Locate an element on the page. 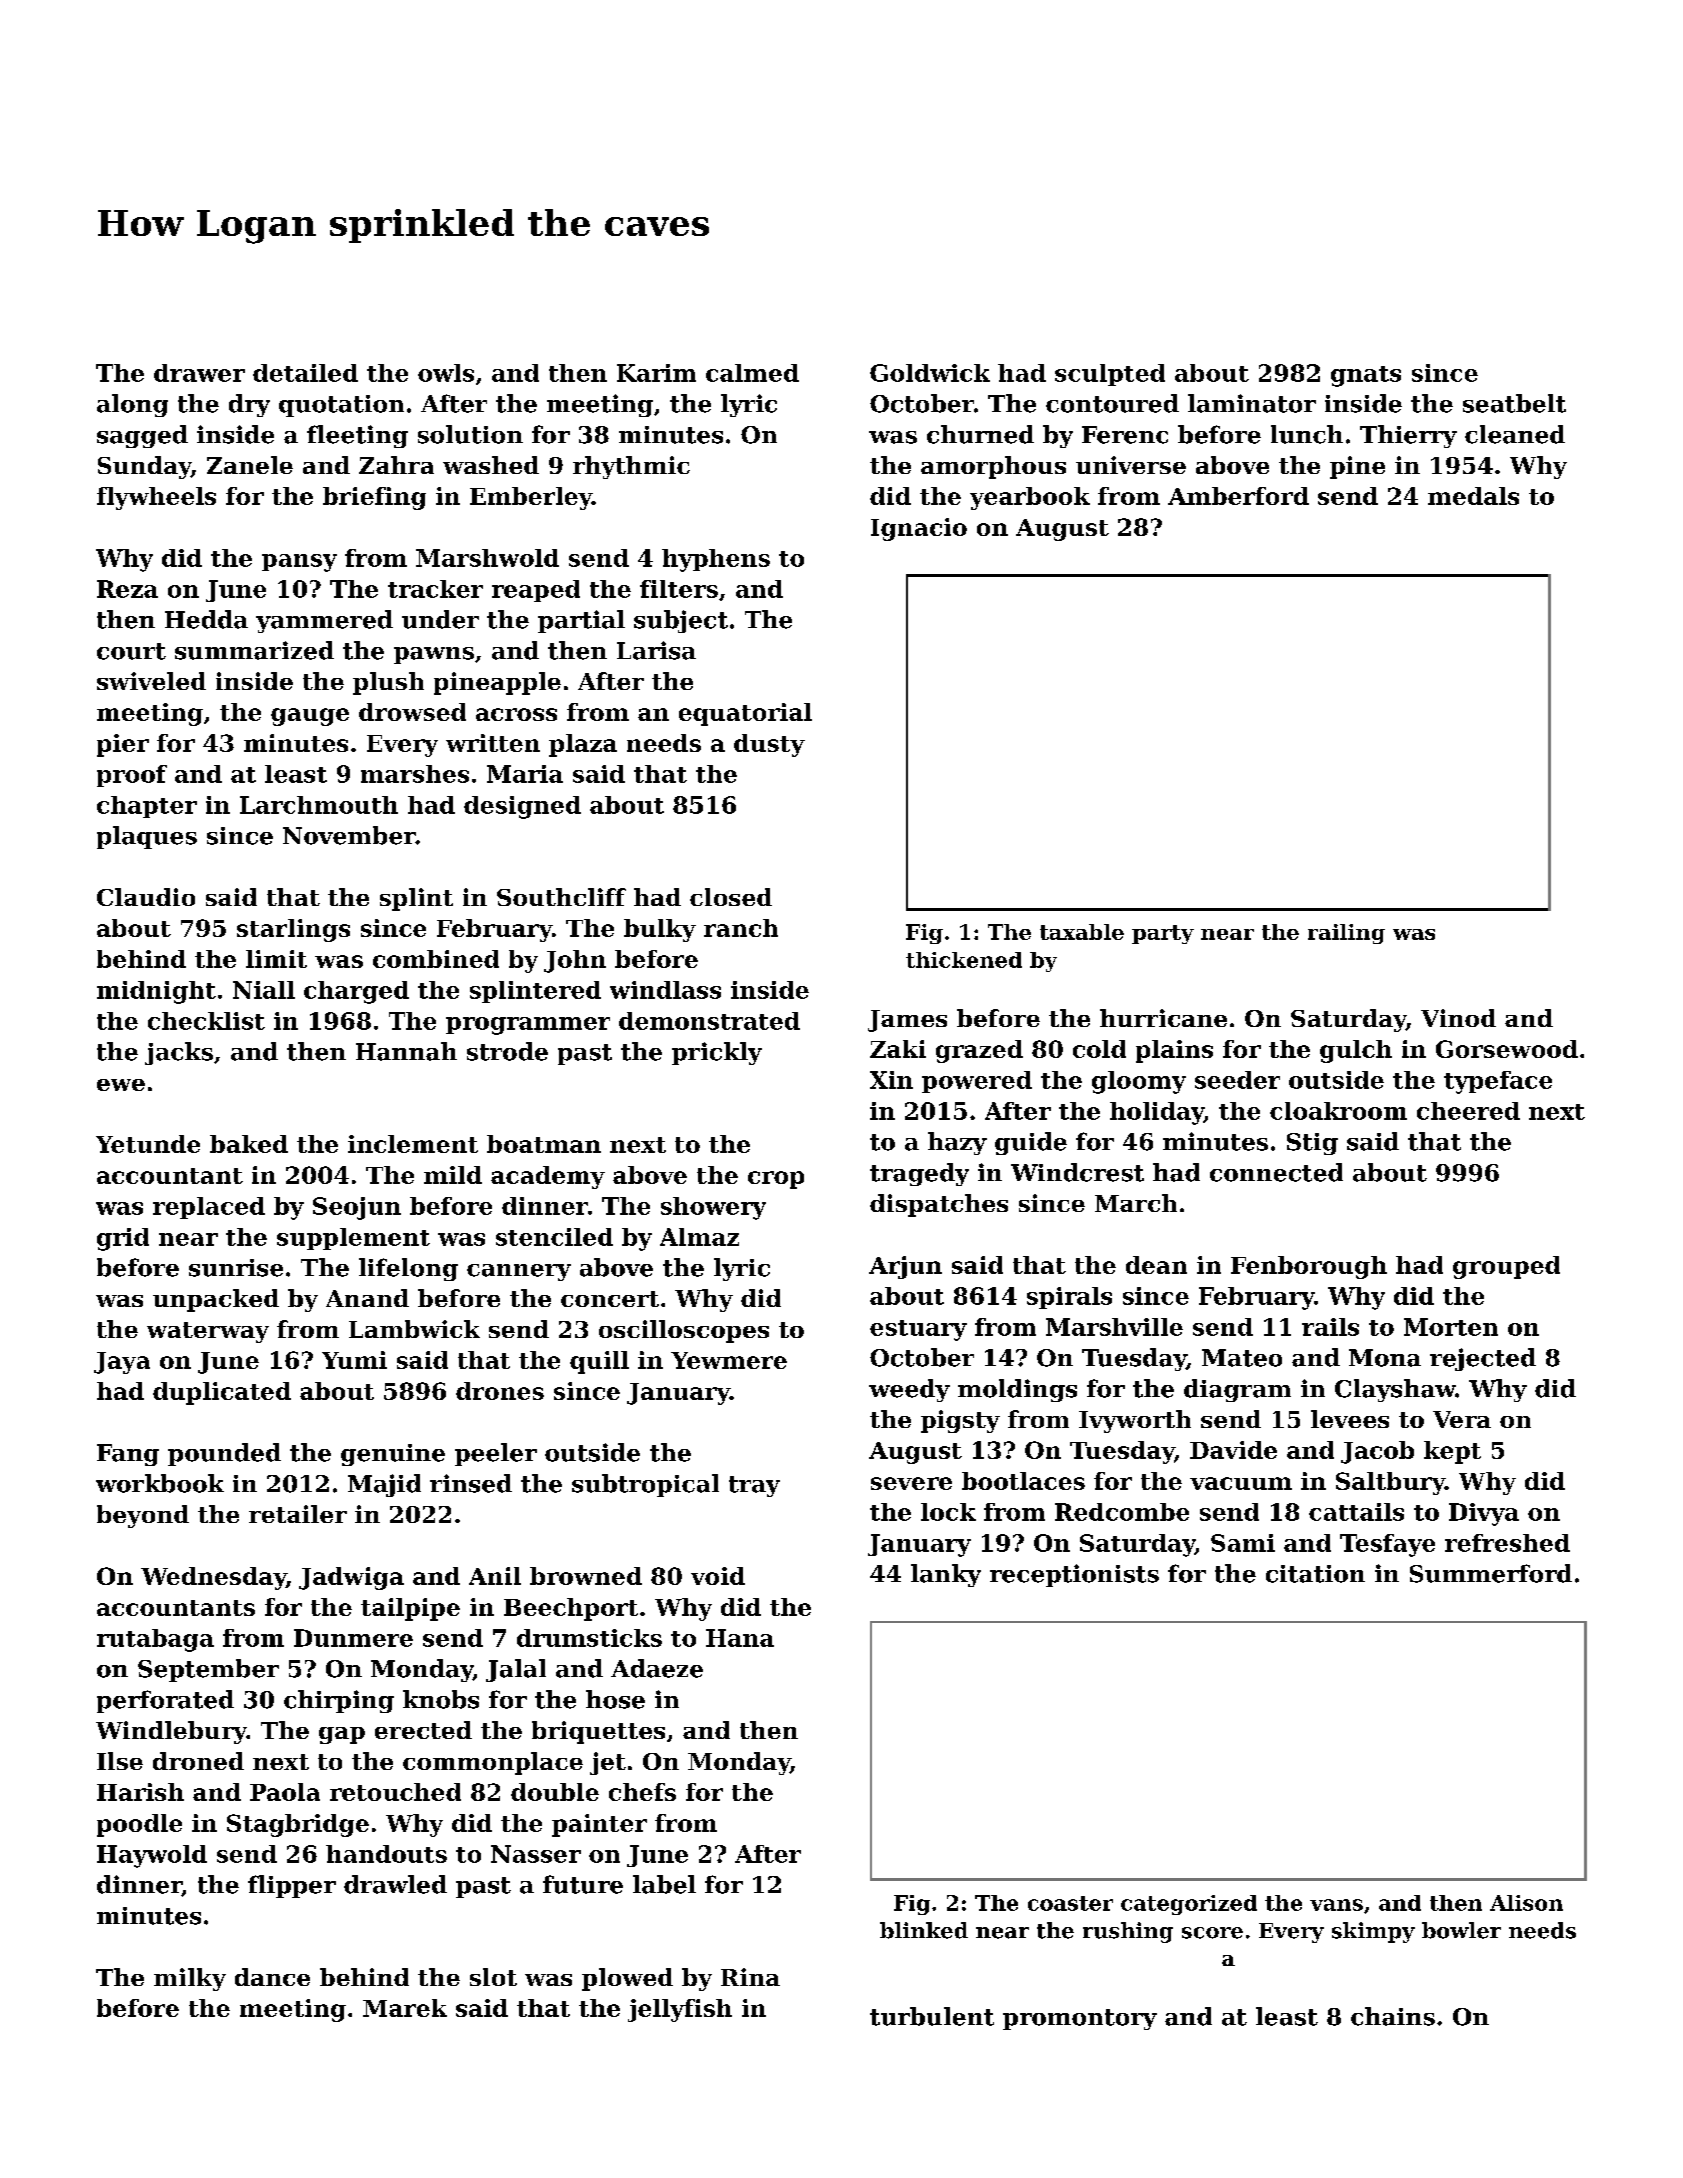  Karim is located at coordinates (656, 373).
